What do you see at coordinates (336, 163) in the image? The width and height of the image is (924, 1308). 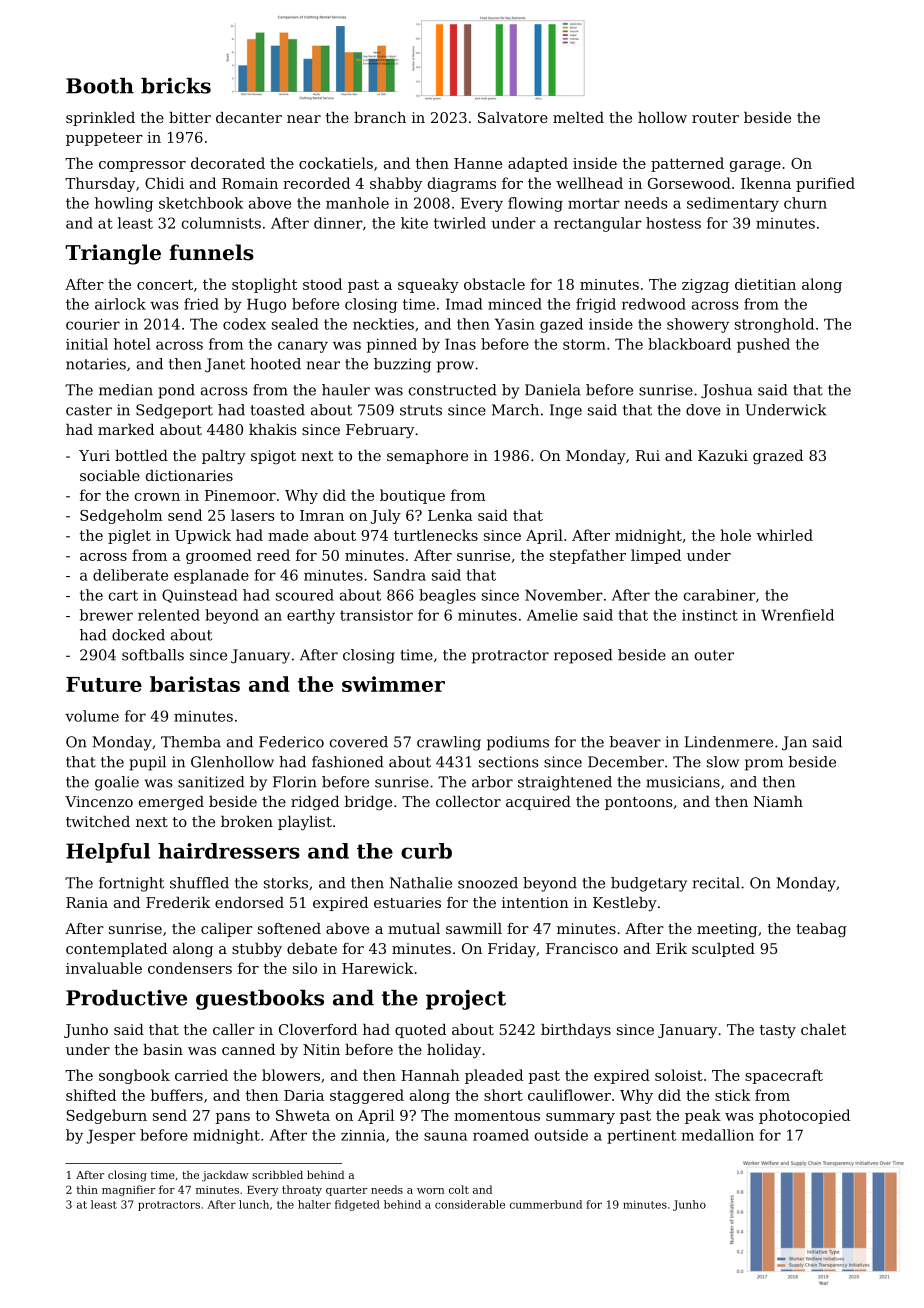 I see `cockatiels` at bounding box center [336, 163].
